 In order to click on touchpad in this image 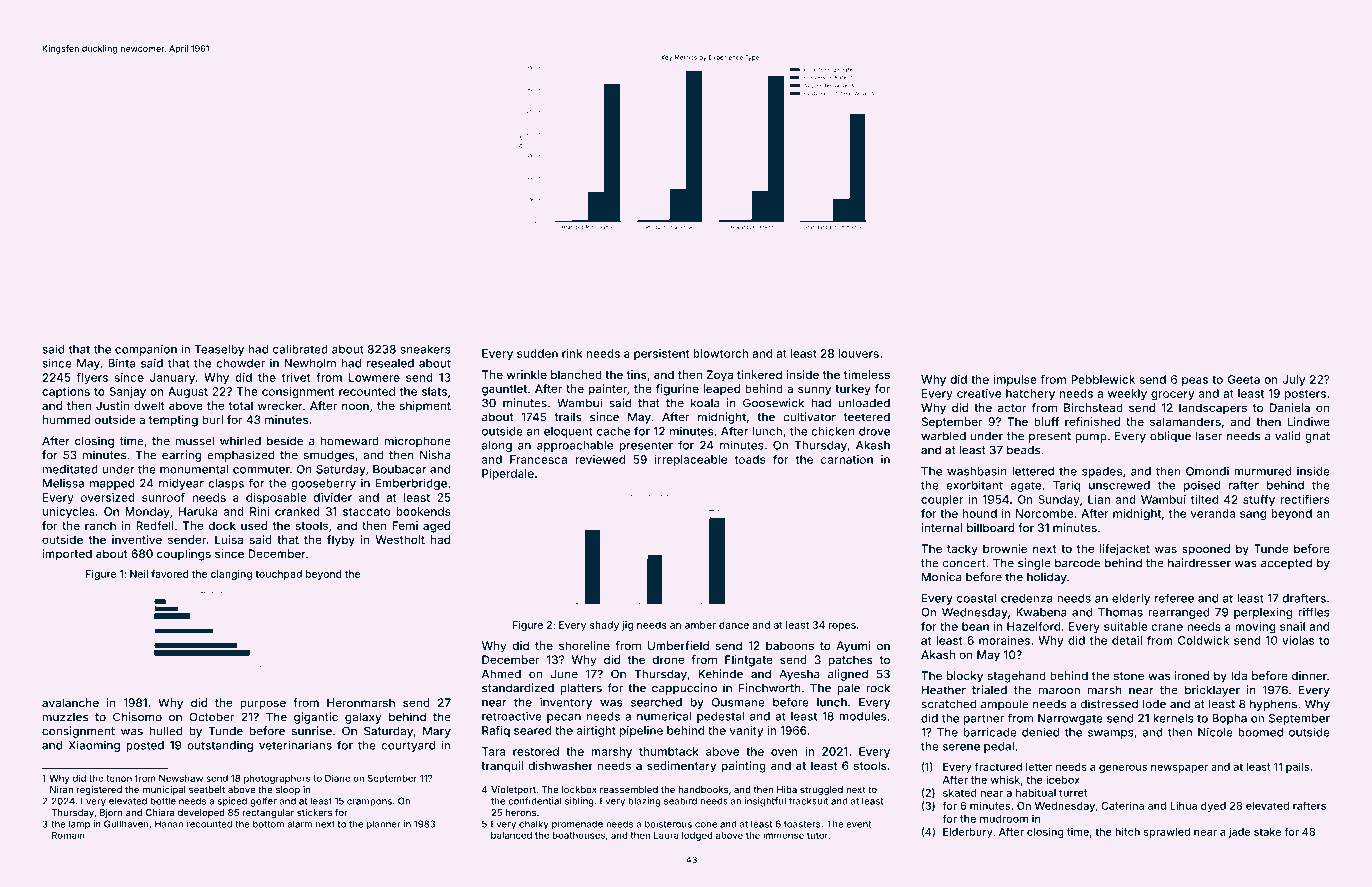, I will do `click(278, 575)`.
